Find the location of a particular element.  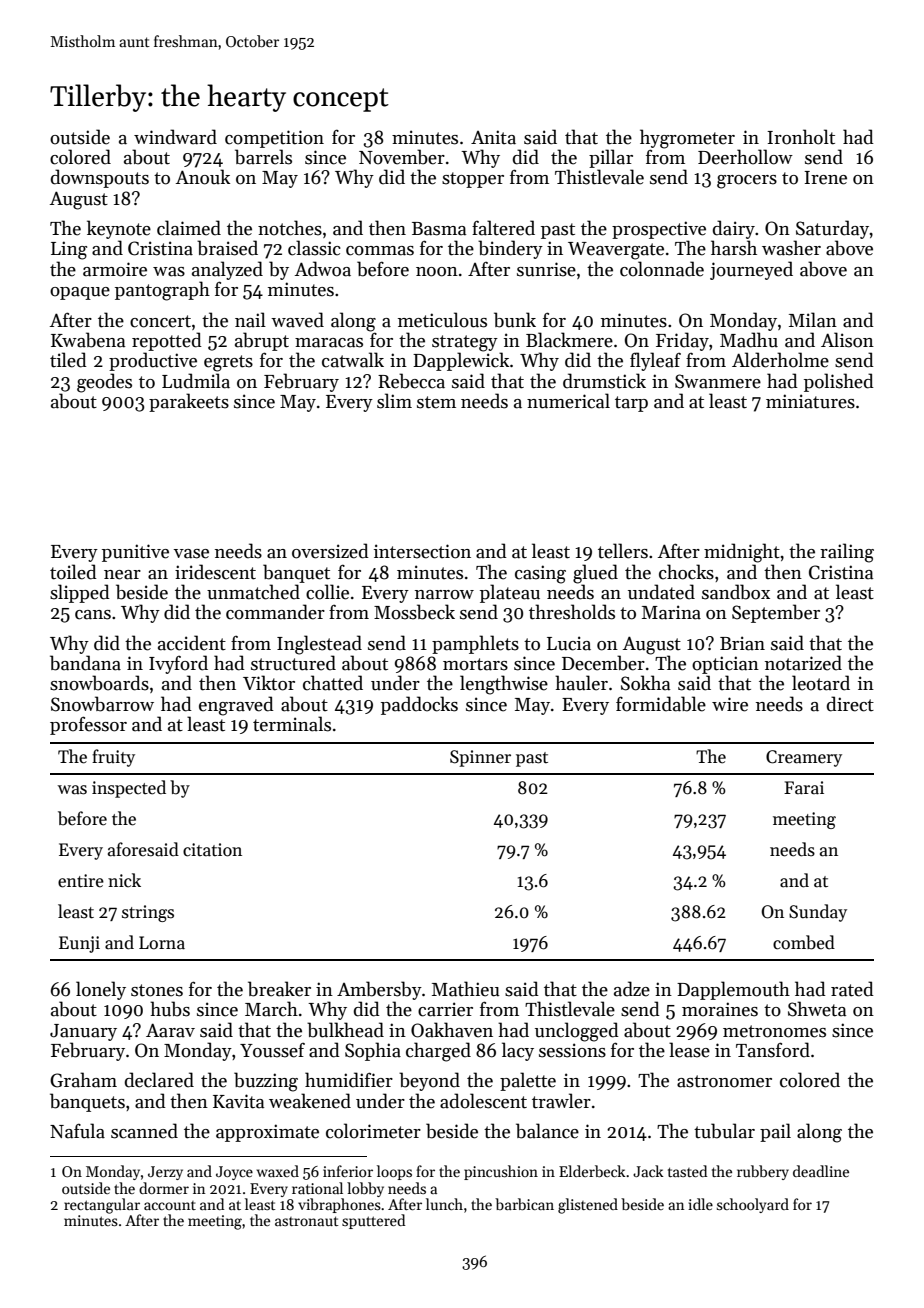

midnight is located at coordinates (742, 553).
